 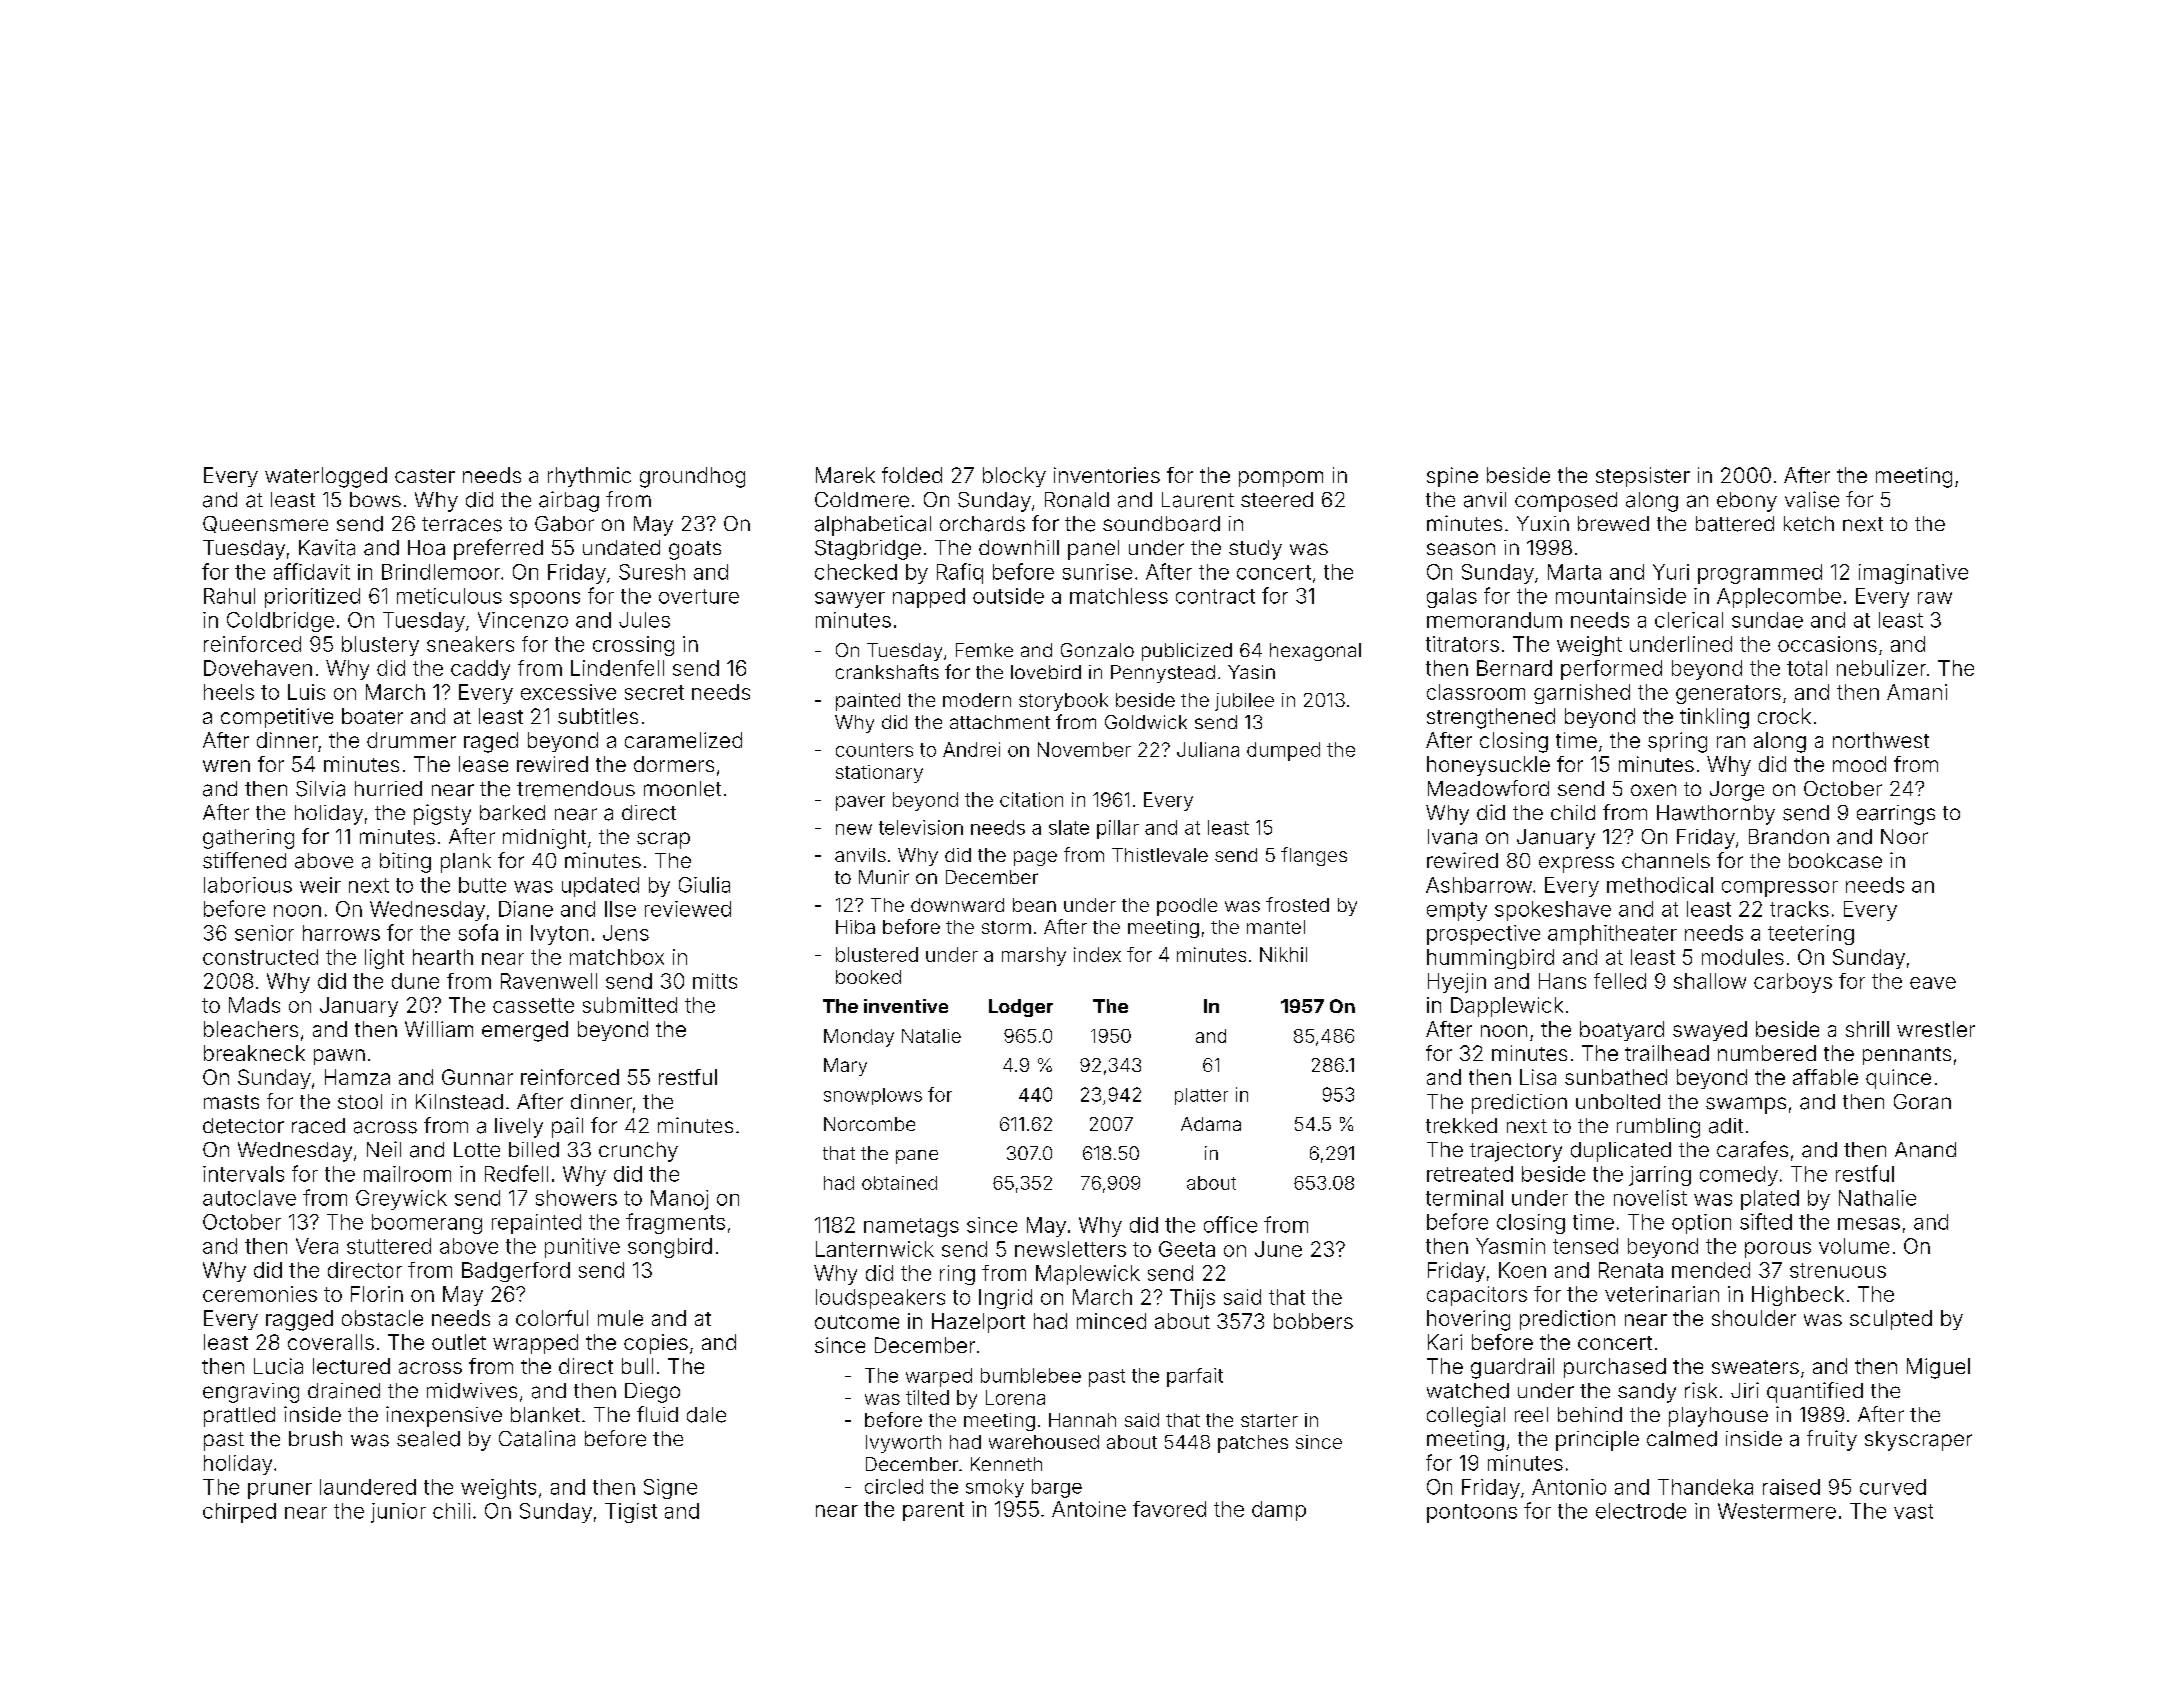 What do you see at coordinates (1160, 855) in the screenshot?
I see `Thistlevale` at bounding box center [1160, 855].
